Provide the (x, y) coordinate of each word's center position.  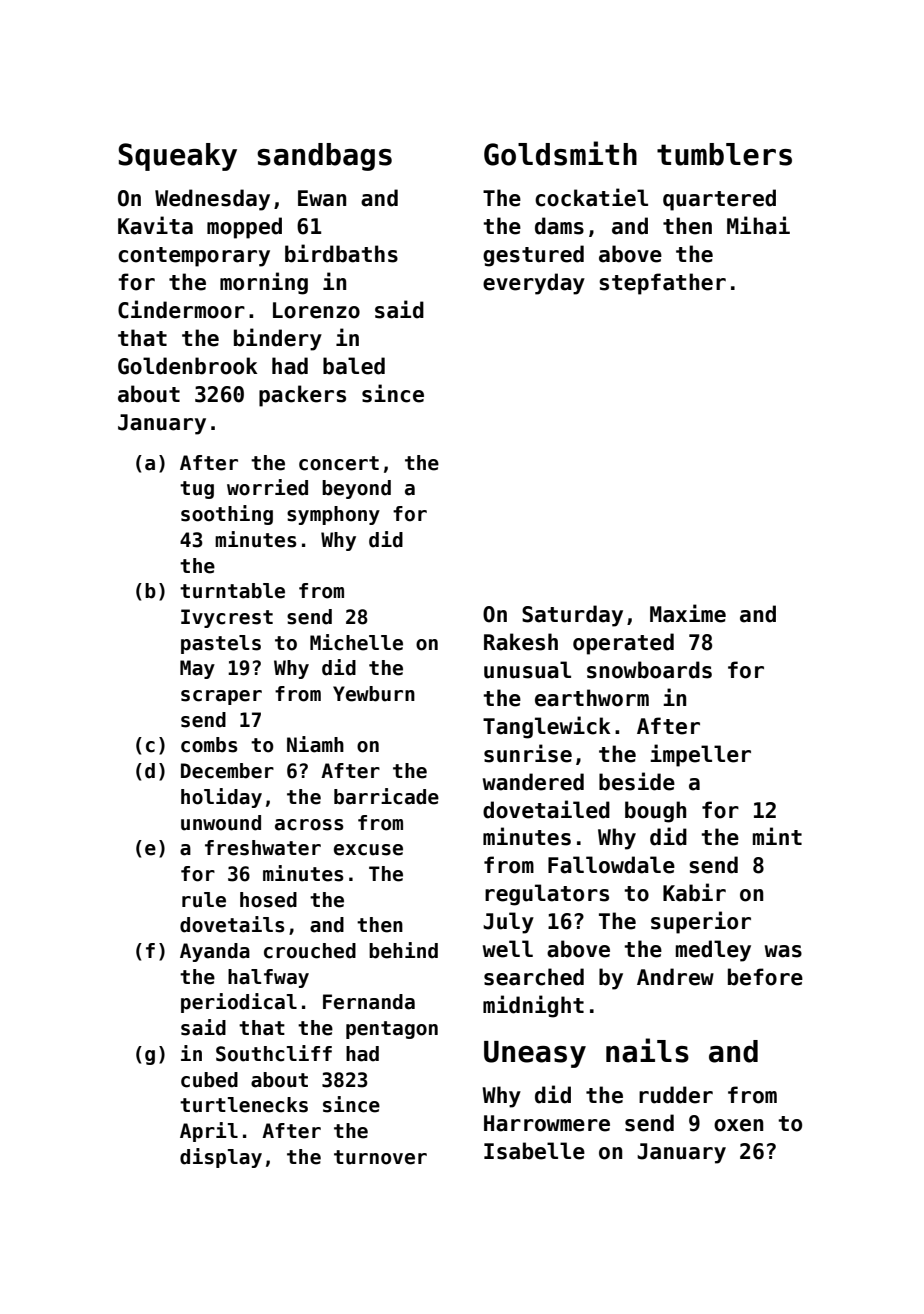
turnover (380, 1157)
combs (209, 745)
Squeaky (177, 157)
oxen (738, 1125)
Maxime (688, 613)
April (209, 1132)
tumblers (724, 154)
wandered (533, 782)
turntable (232, 591)
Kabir (694, 892)
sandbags (324, 157)
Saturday (572, 616)
